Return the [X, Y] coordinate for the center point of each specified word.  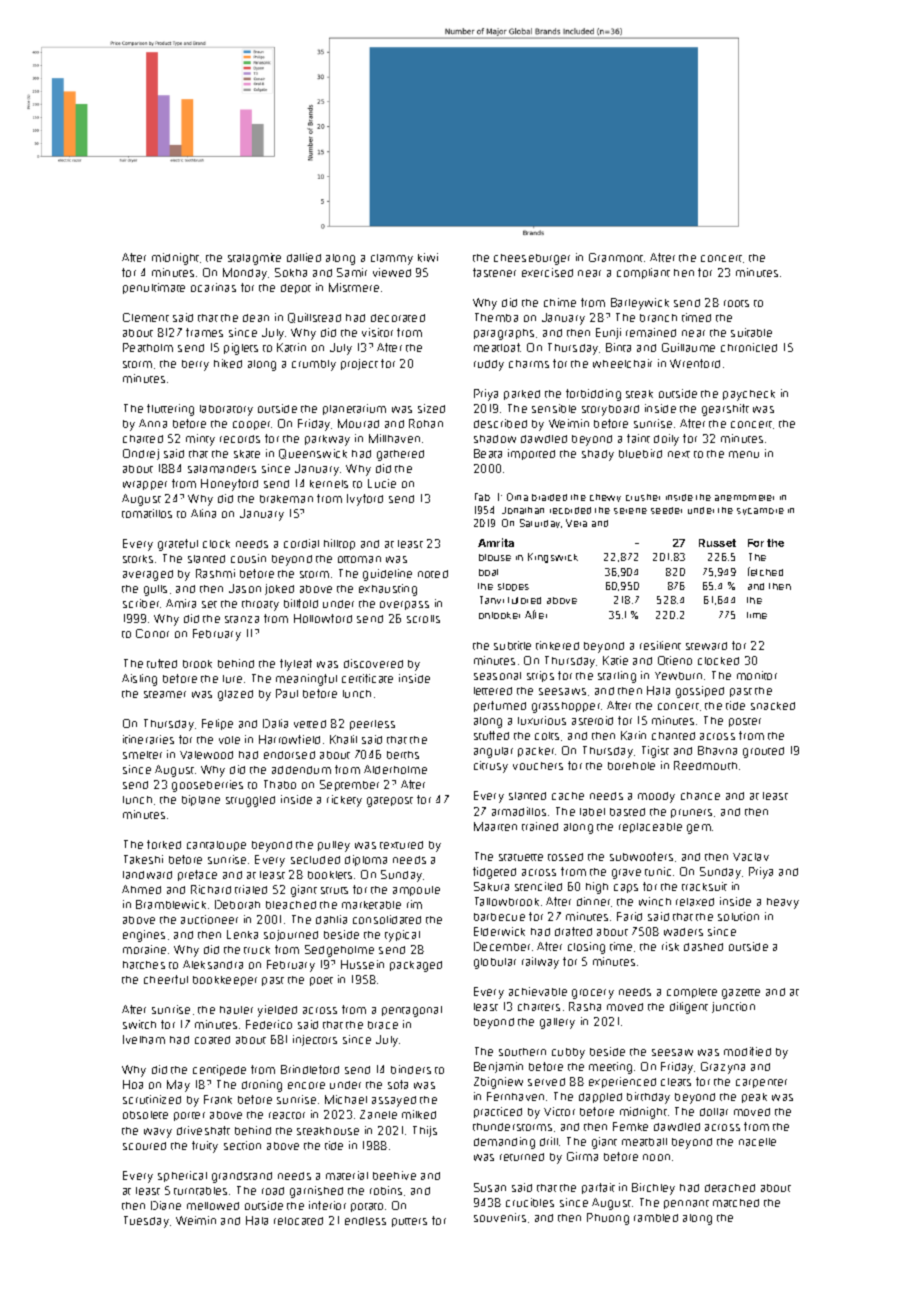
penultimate [154, 288]
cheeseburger [532, 259]
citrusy [491, 767]
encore [306, 1085]
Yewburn [678, 676]
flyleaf [296, 665]
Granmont [616, 257]
